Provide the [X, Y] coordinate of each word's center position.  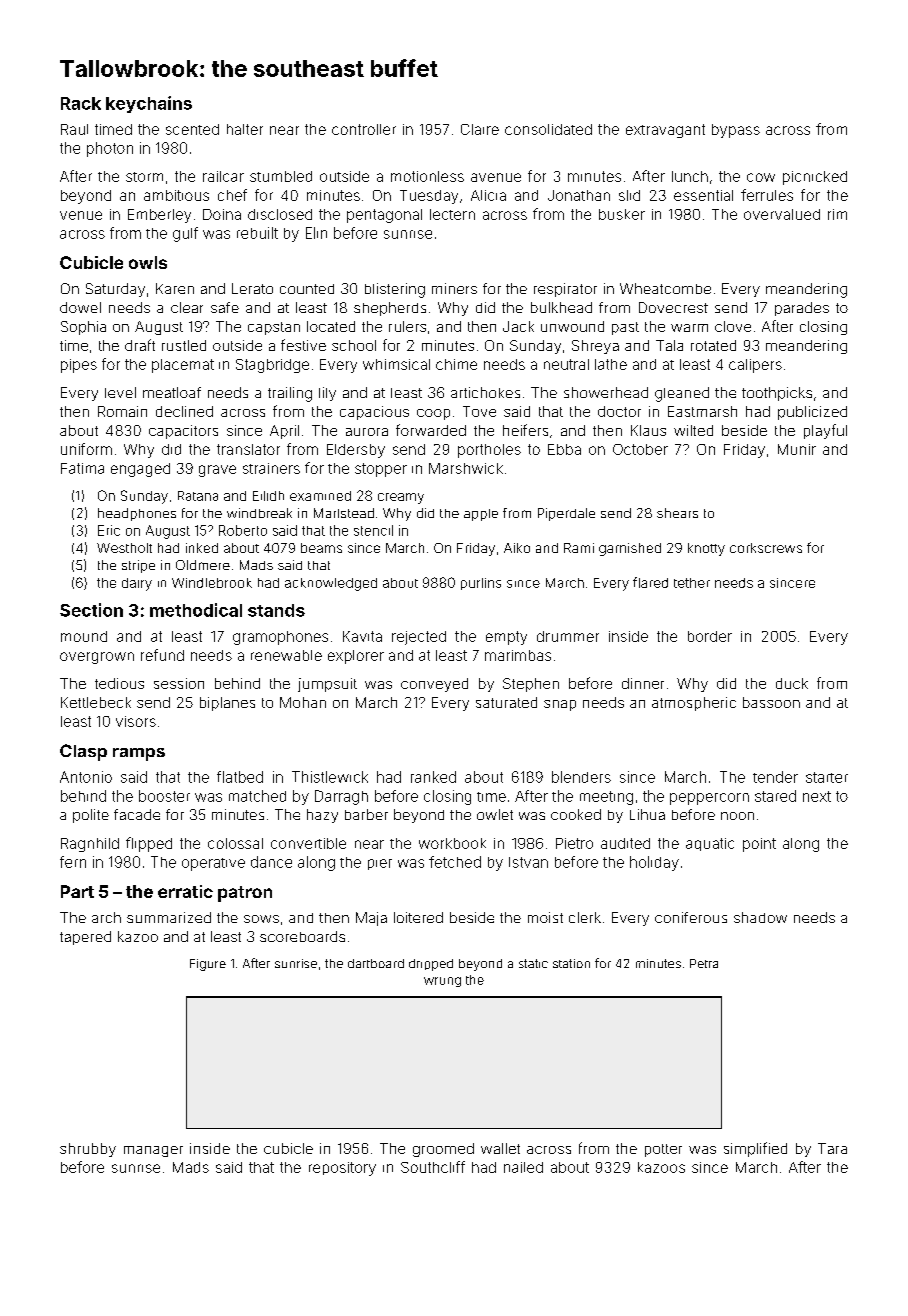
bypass [736, 131]
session [179, 683]
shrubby [88, 1150]
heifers [525, 430]
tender [775, 777]
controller [364, 129]
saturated [506, 702]
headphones [137, 514]
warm [689, 328]
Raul [74, 129]
